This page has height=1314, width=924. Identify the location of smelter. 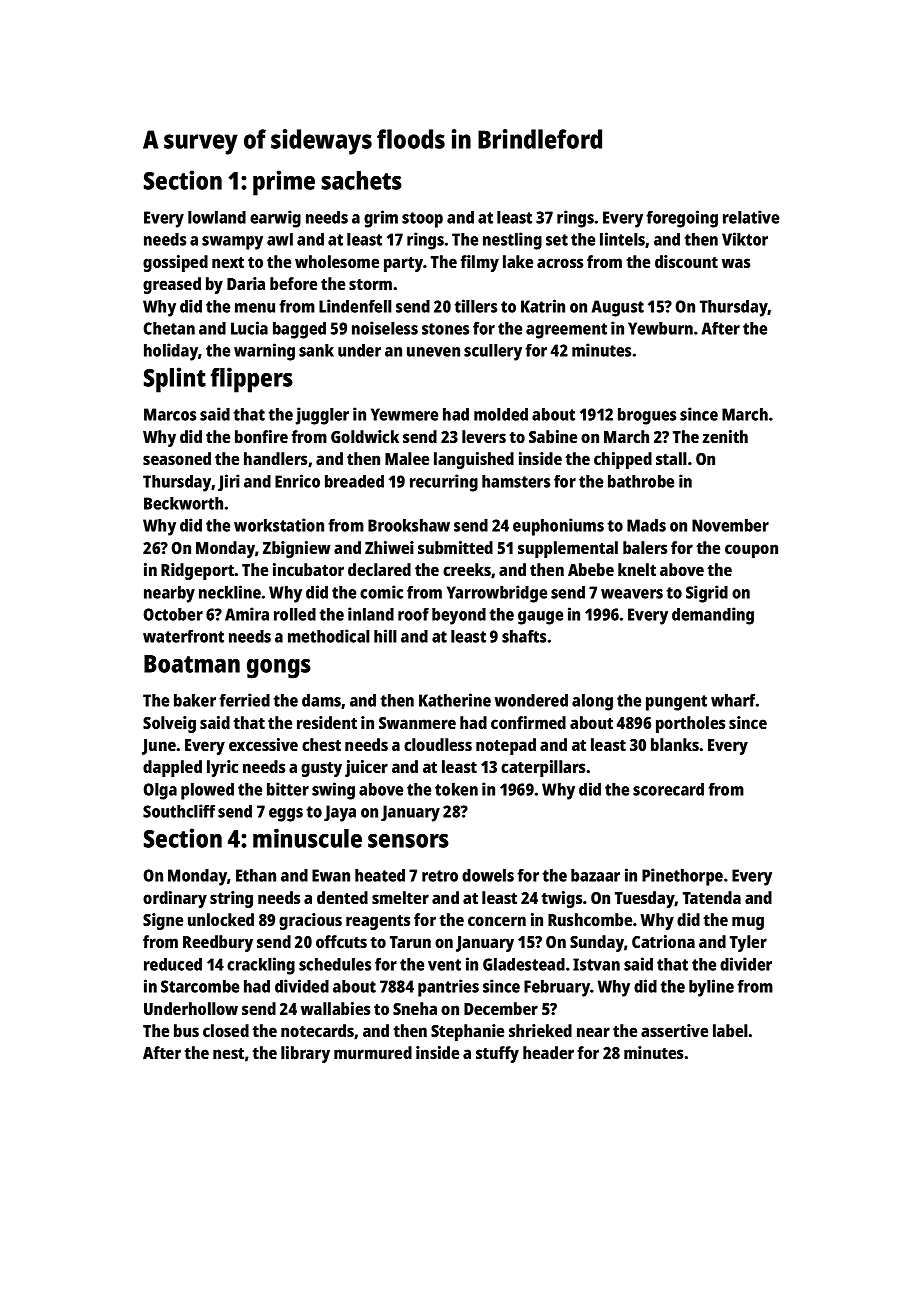
(400, 897).
